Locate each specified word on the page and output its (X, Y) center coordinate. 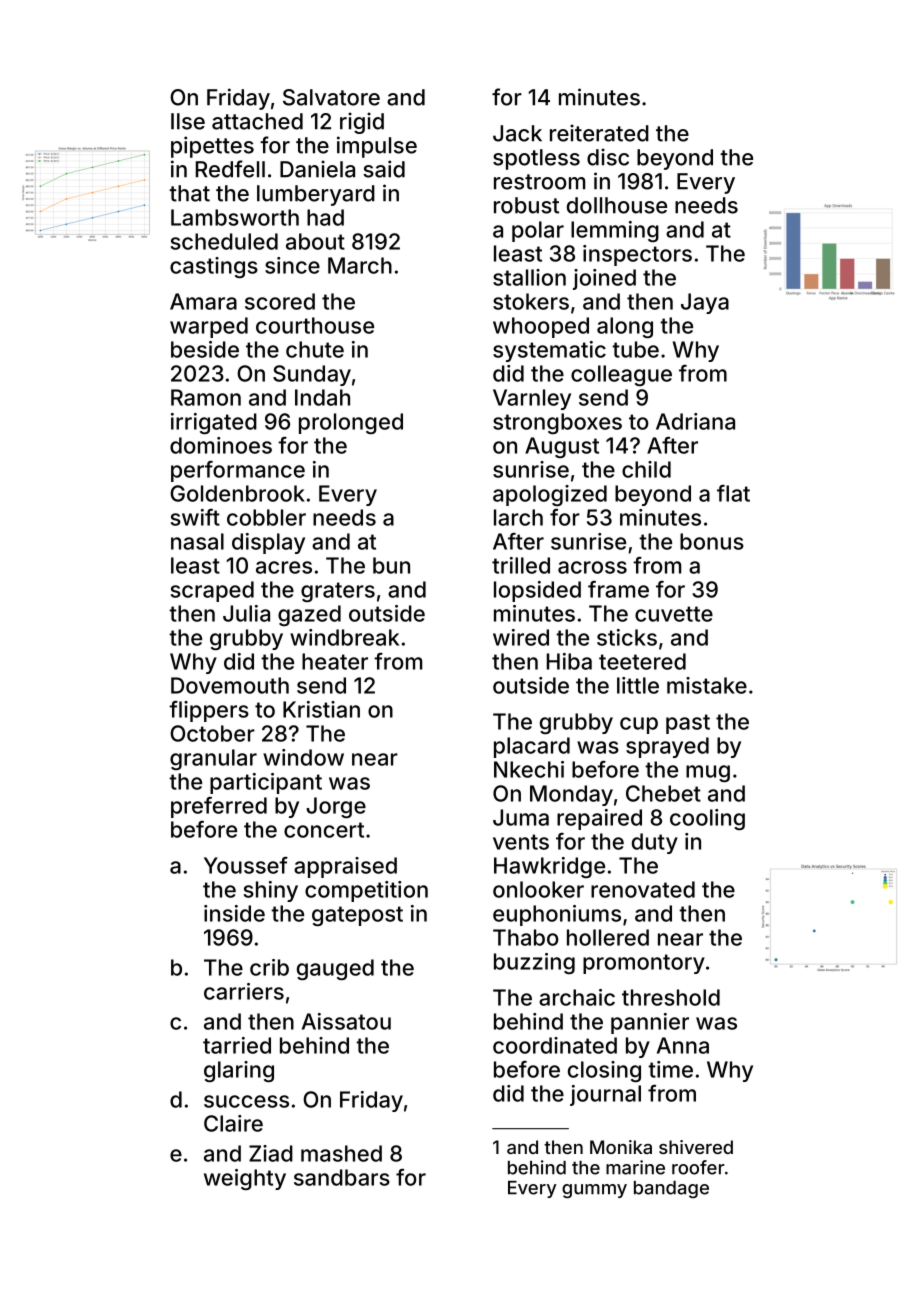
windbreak (344, 637)
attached (257, 121)
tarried (237, 1045)
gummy (594, 1191)
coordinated (555, 1045)
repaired (599, 819)
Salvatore (331, 97)
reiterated (599, 133)
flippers (209, 711)
